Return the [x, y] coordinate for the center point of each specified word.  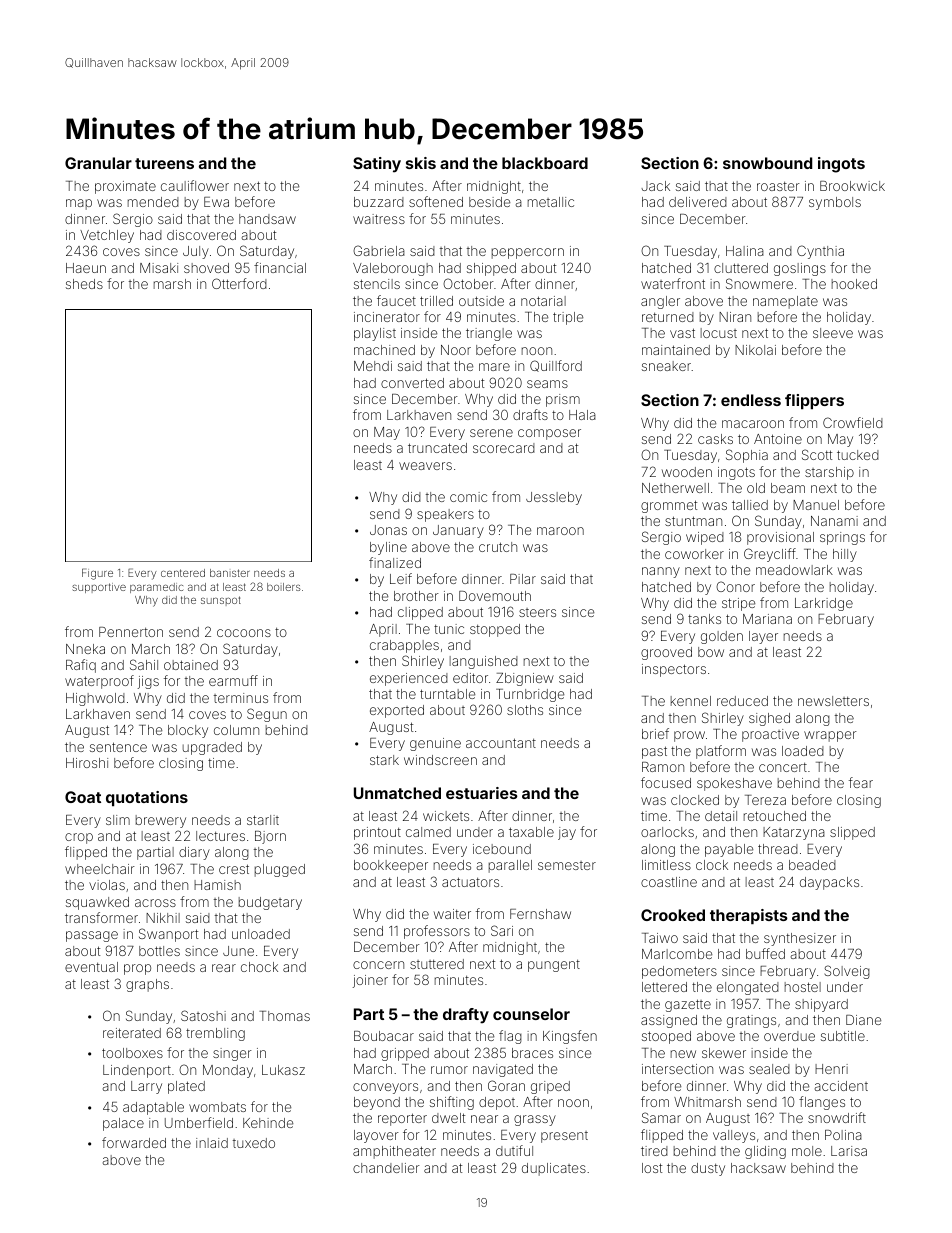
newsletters [833, 701]
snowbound [767, 163]
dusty [708, 1169]
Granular [98, 163]
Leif [401, 578]
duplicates [554, 1169]
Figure [97, 574]
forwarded [134, 1142]
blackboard [545, 163]
